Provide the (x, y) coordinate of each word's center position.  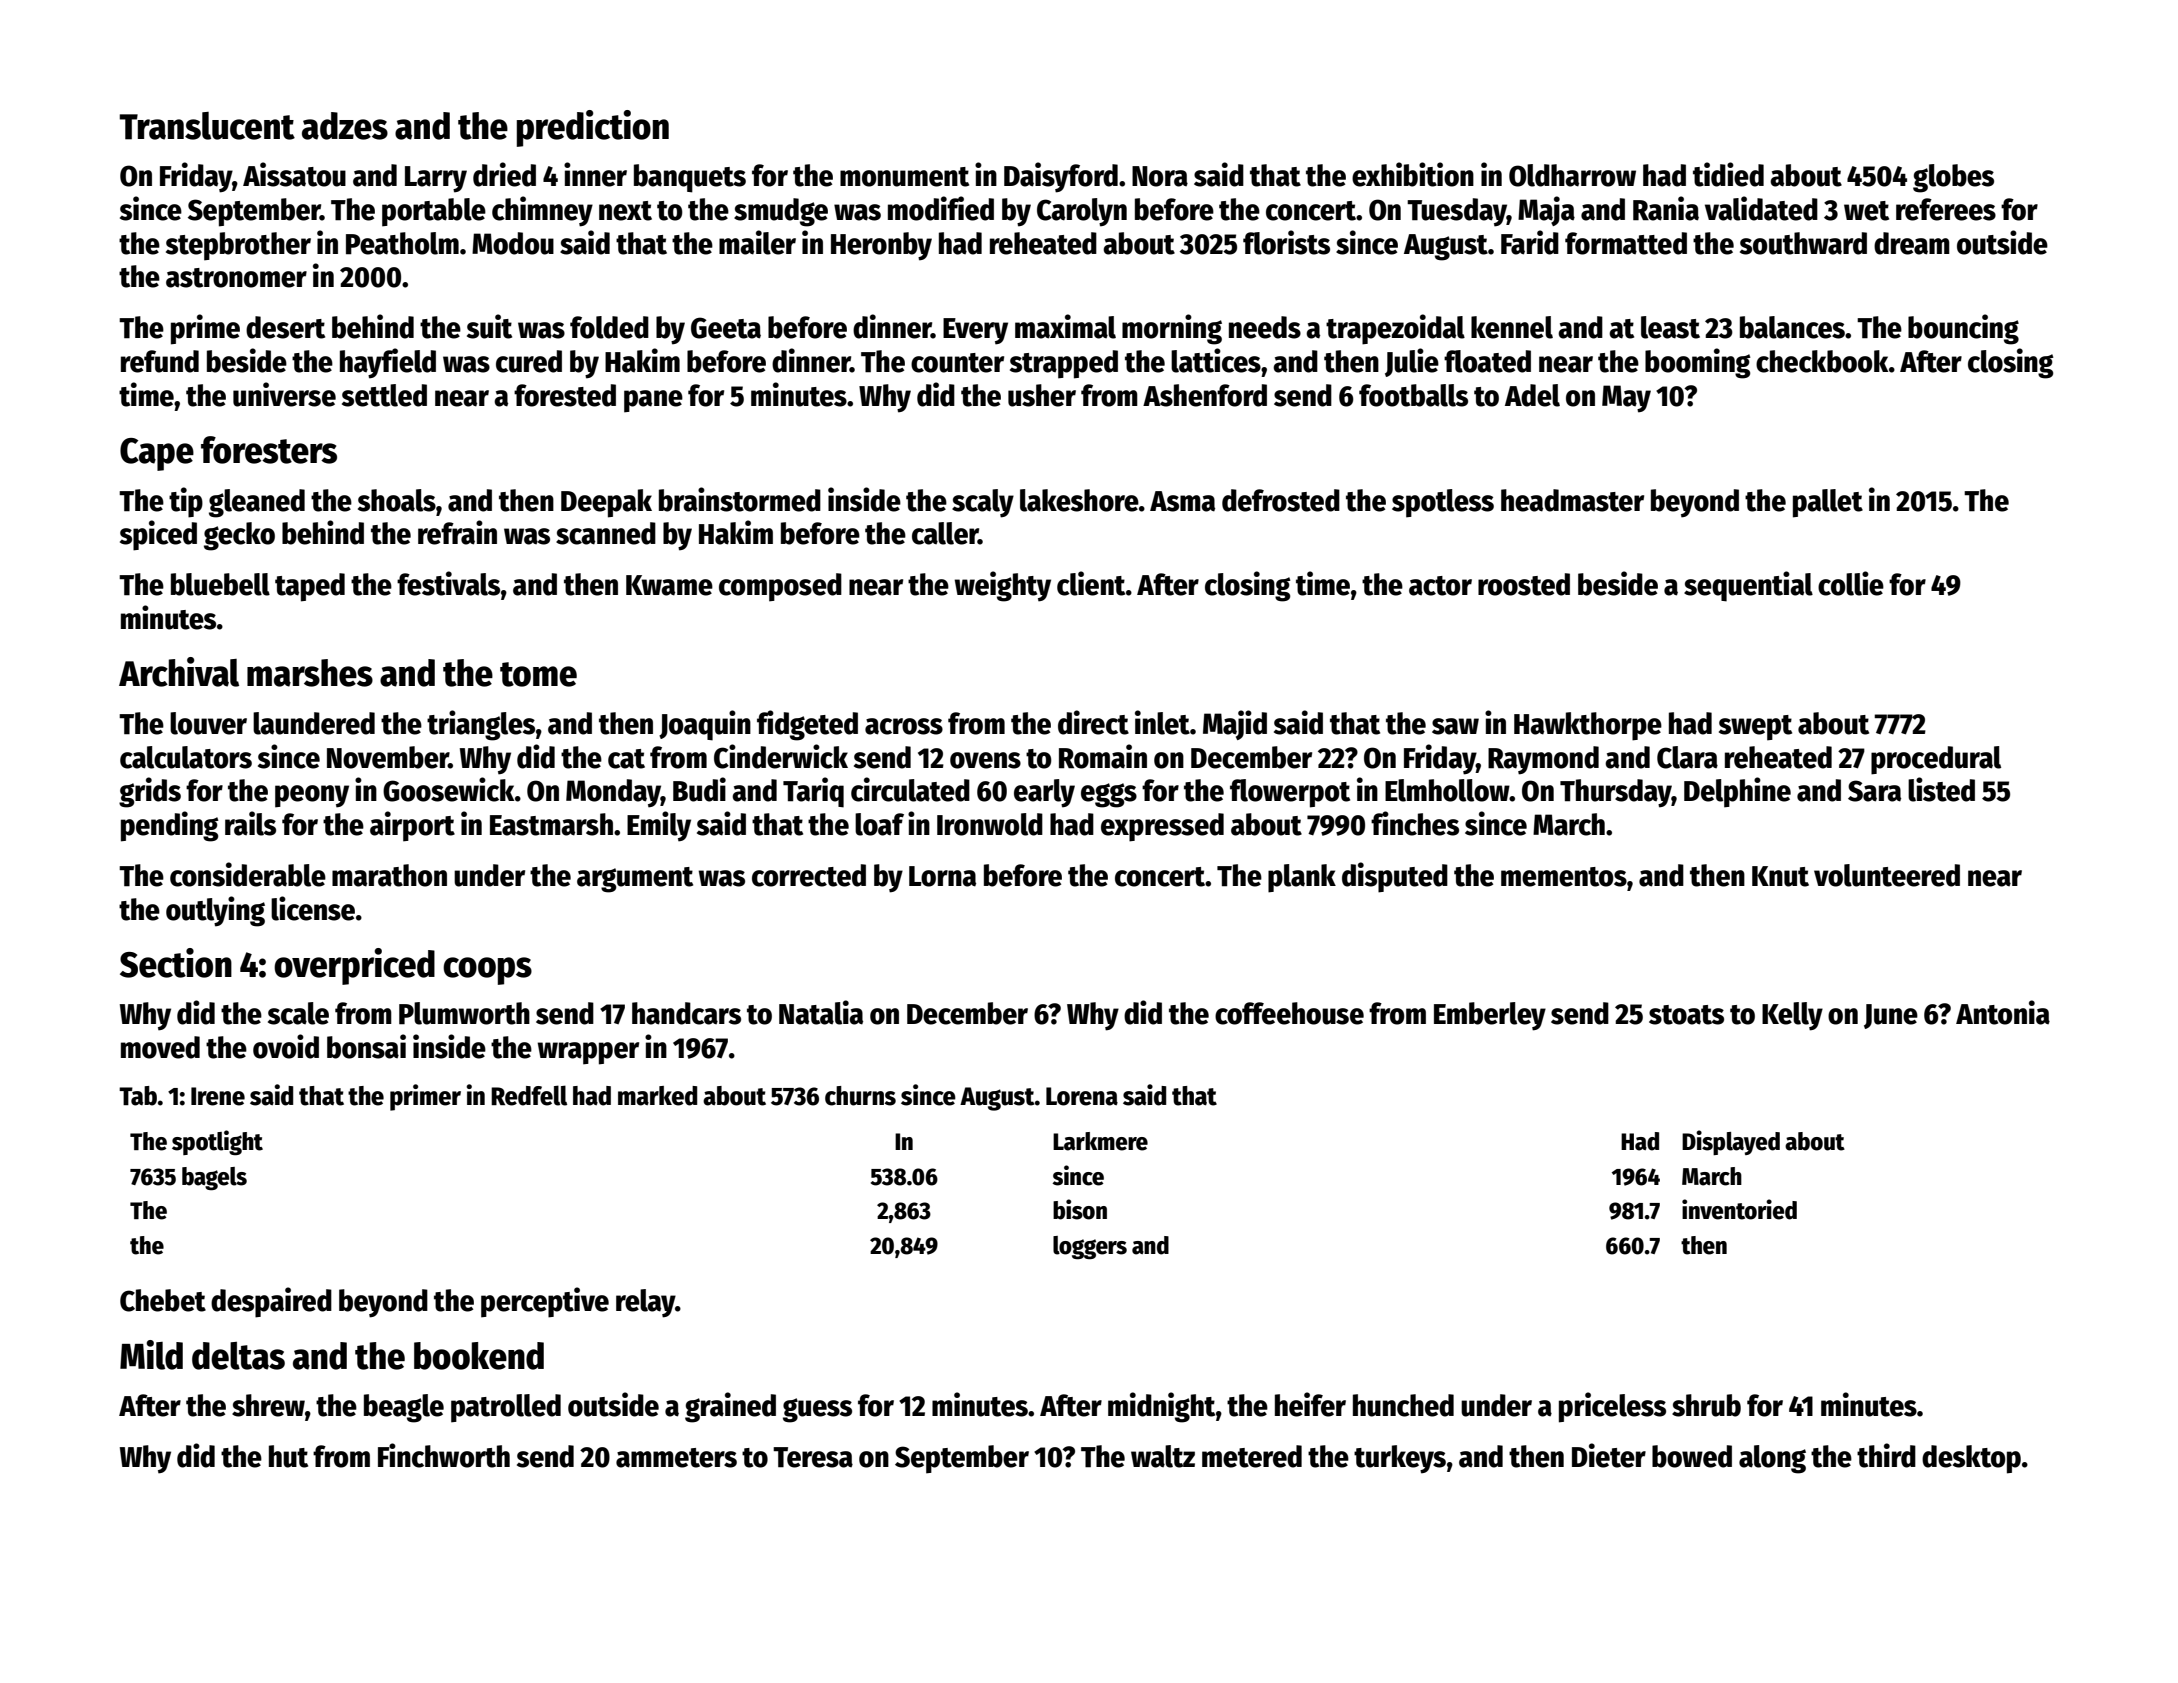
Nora (1160, 176)
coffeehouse (1289, 1013)
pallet (1828, 503)
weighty (1003, 586)
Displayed (1731, 1142)
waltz (1163, 1456)
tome (538, 674)
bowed (1692, 1456)
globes (1953, 178)
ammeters (676, 1458)
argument (635, 880)
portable (434, 212)
